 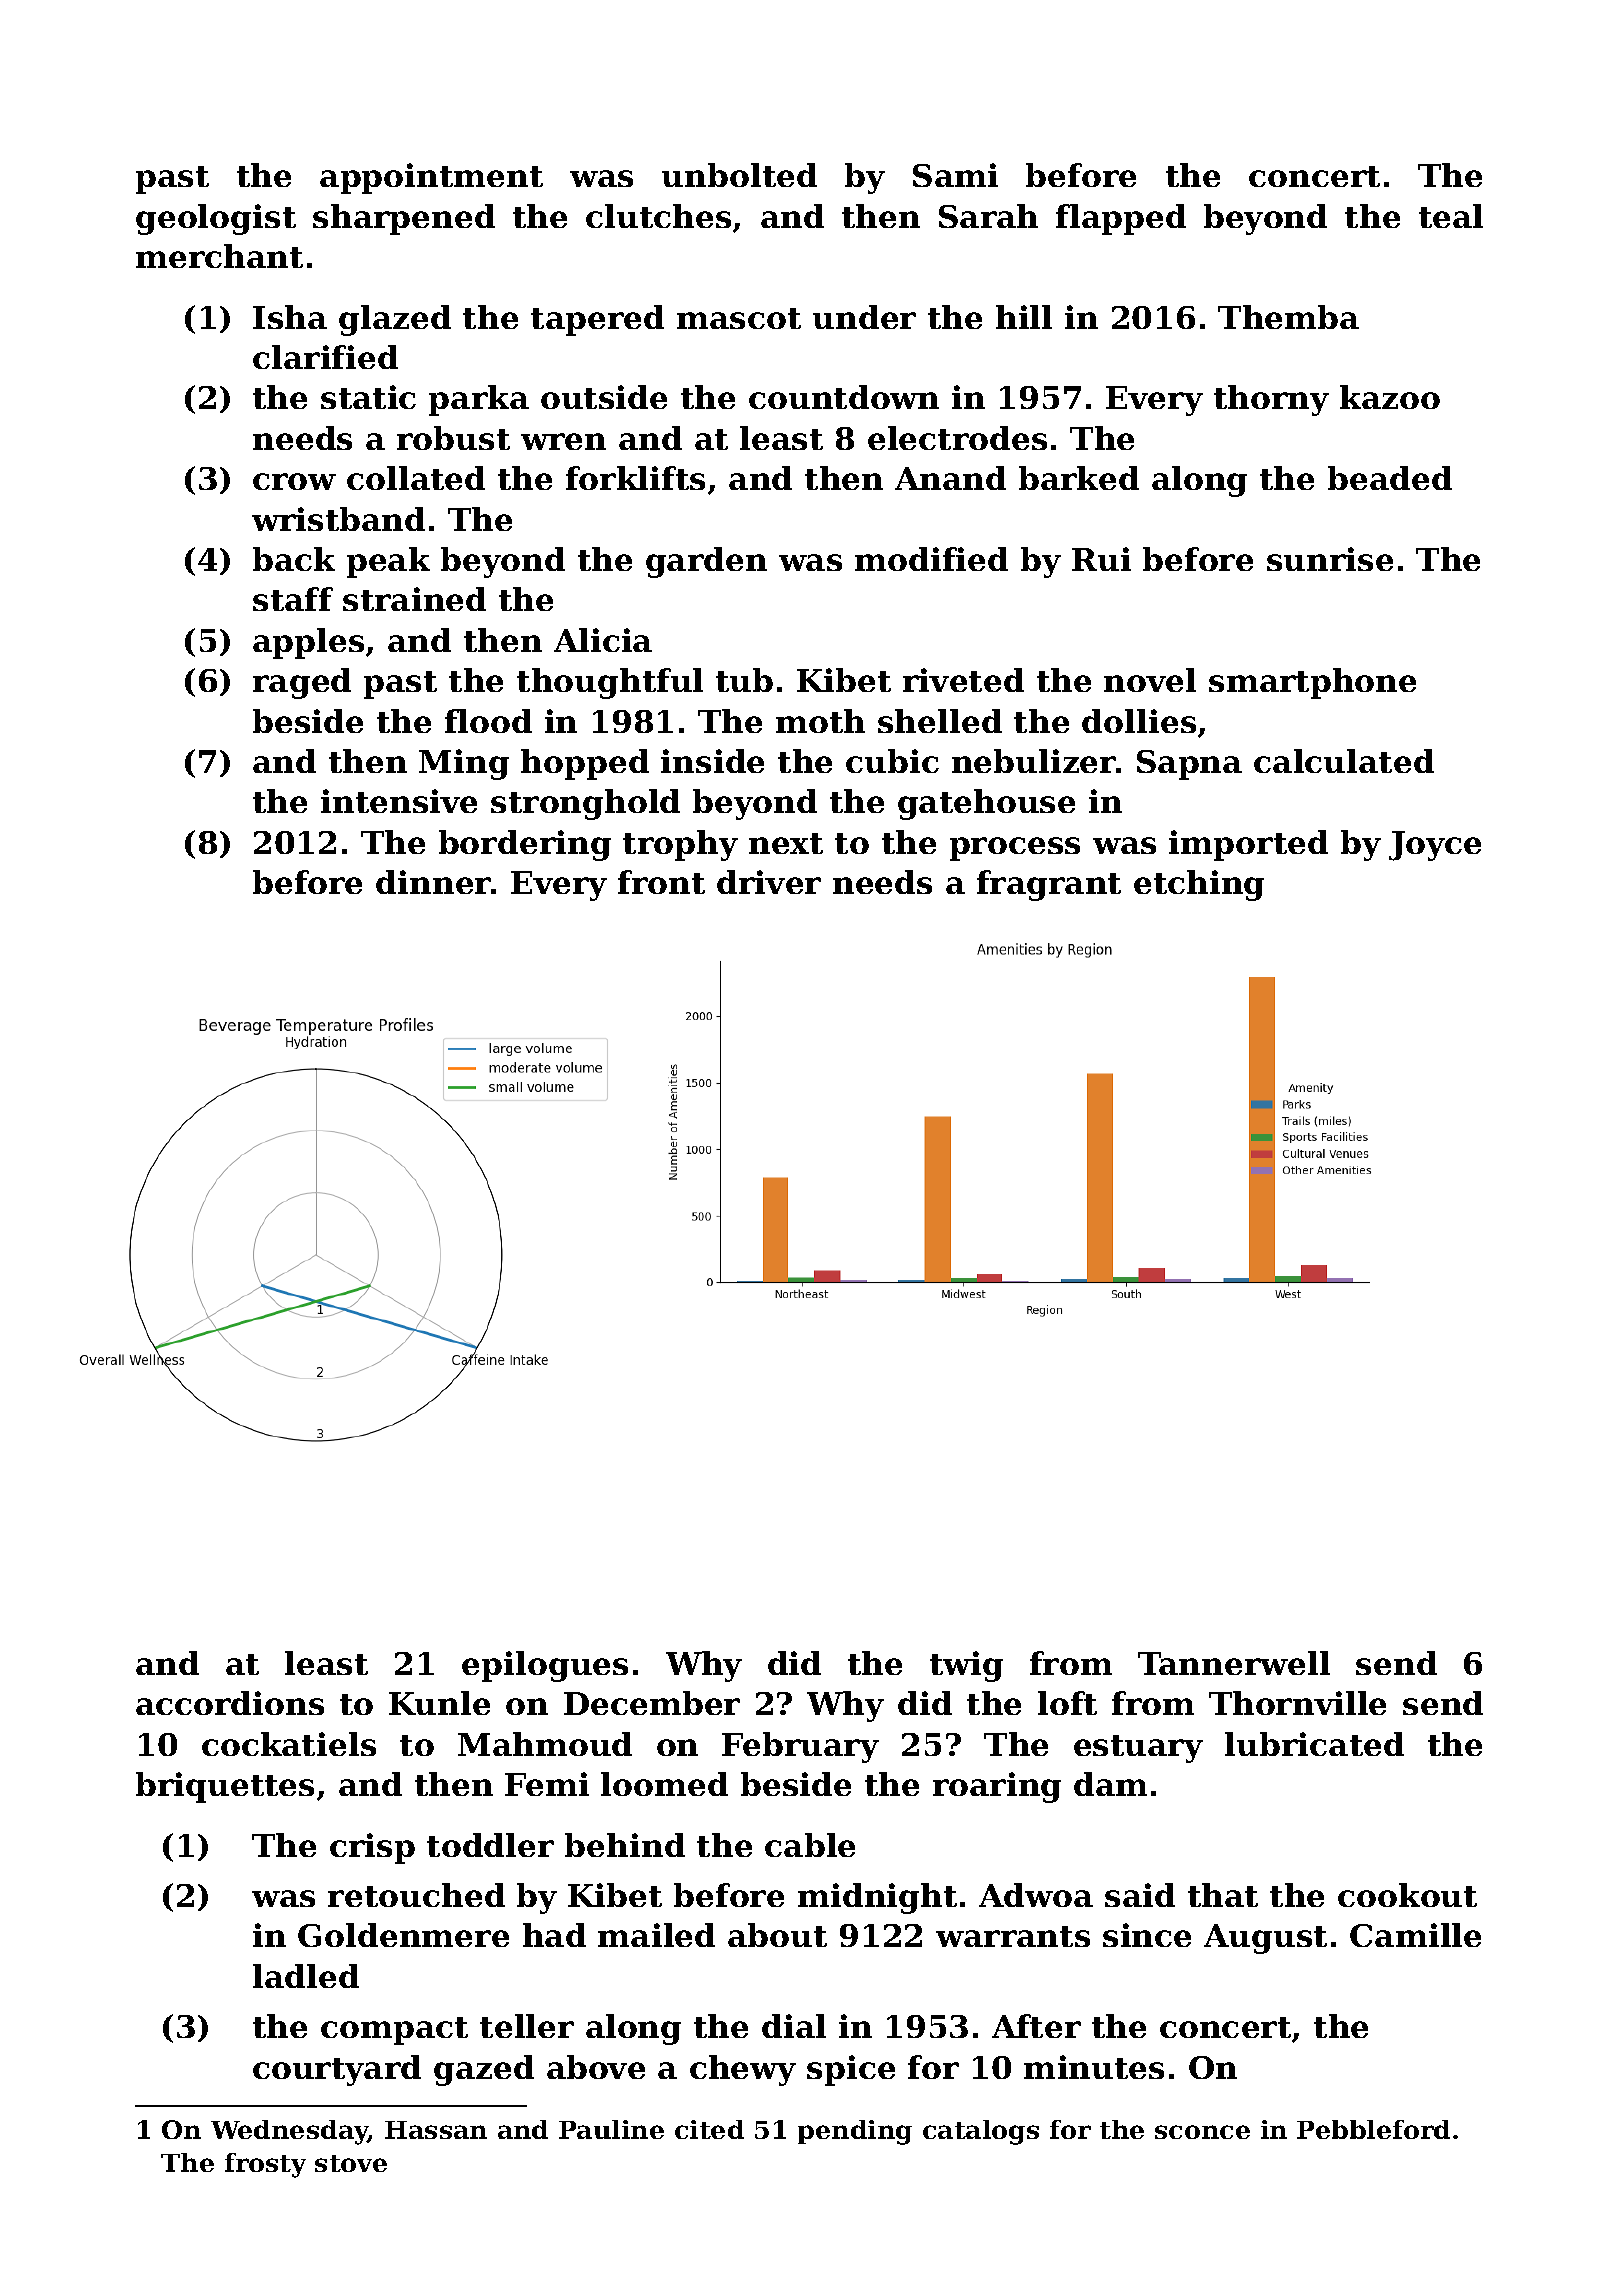 I want to click on merchant, so click(x=219, y=256).
